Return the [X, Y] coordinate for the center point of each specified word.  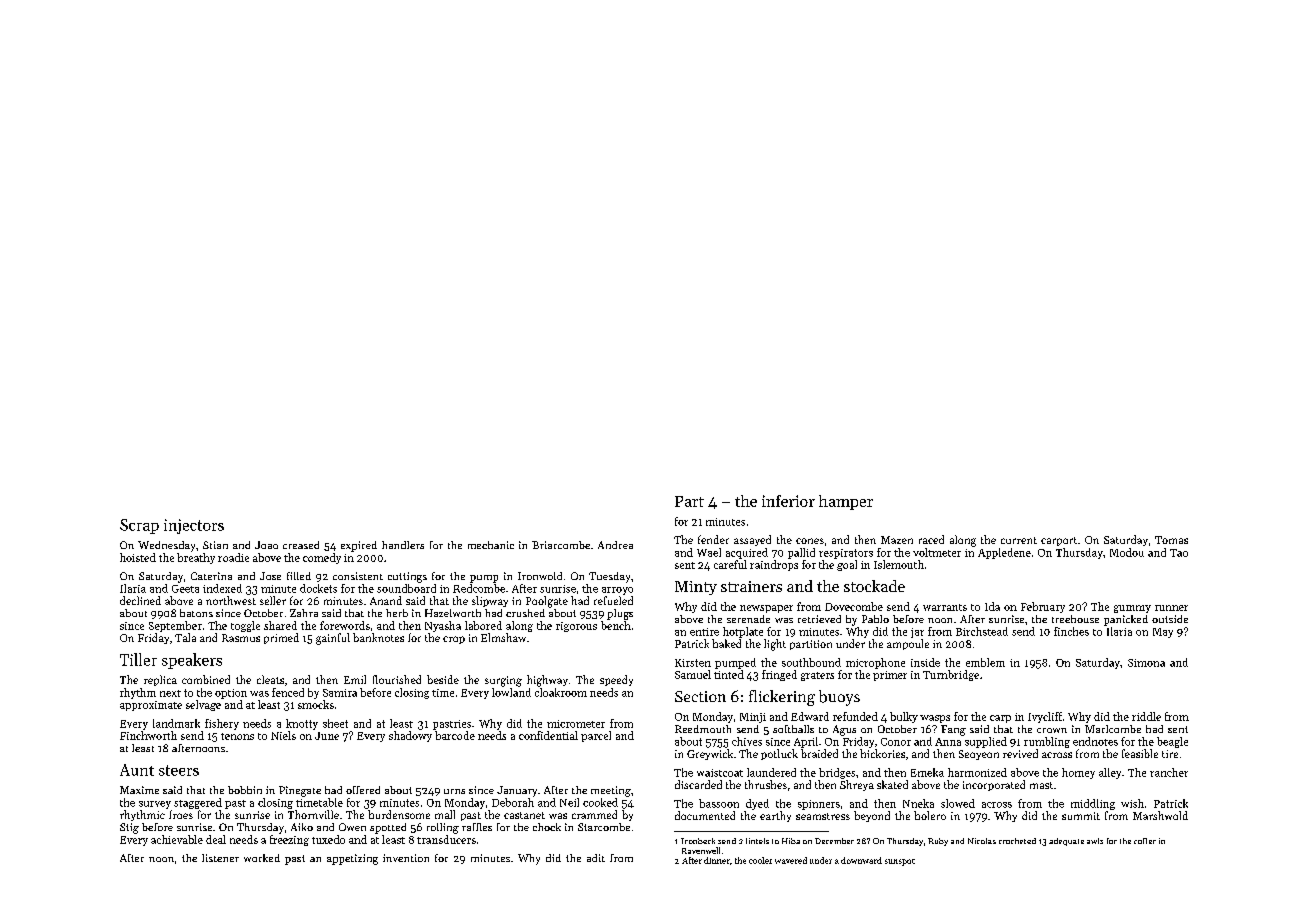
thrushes [766, 784]
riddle [1146, 716]
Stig [129, 828]
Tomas [1171, 540]
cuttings [407, 577]
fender [713, 539]
